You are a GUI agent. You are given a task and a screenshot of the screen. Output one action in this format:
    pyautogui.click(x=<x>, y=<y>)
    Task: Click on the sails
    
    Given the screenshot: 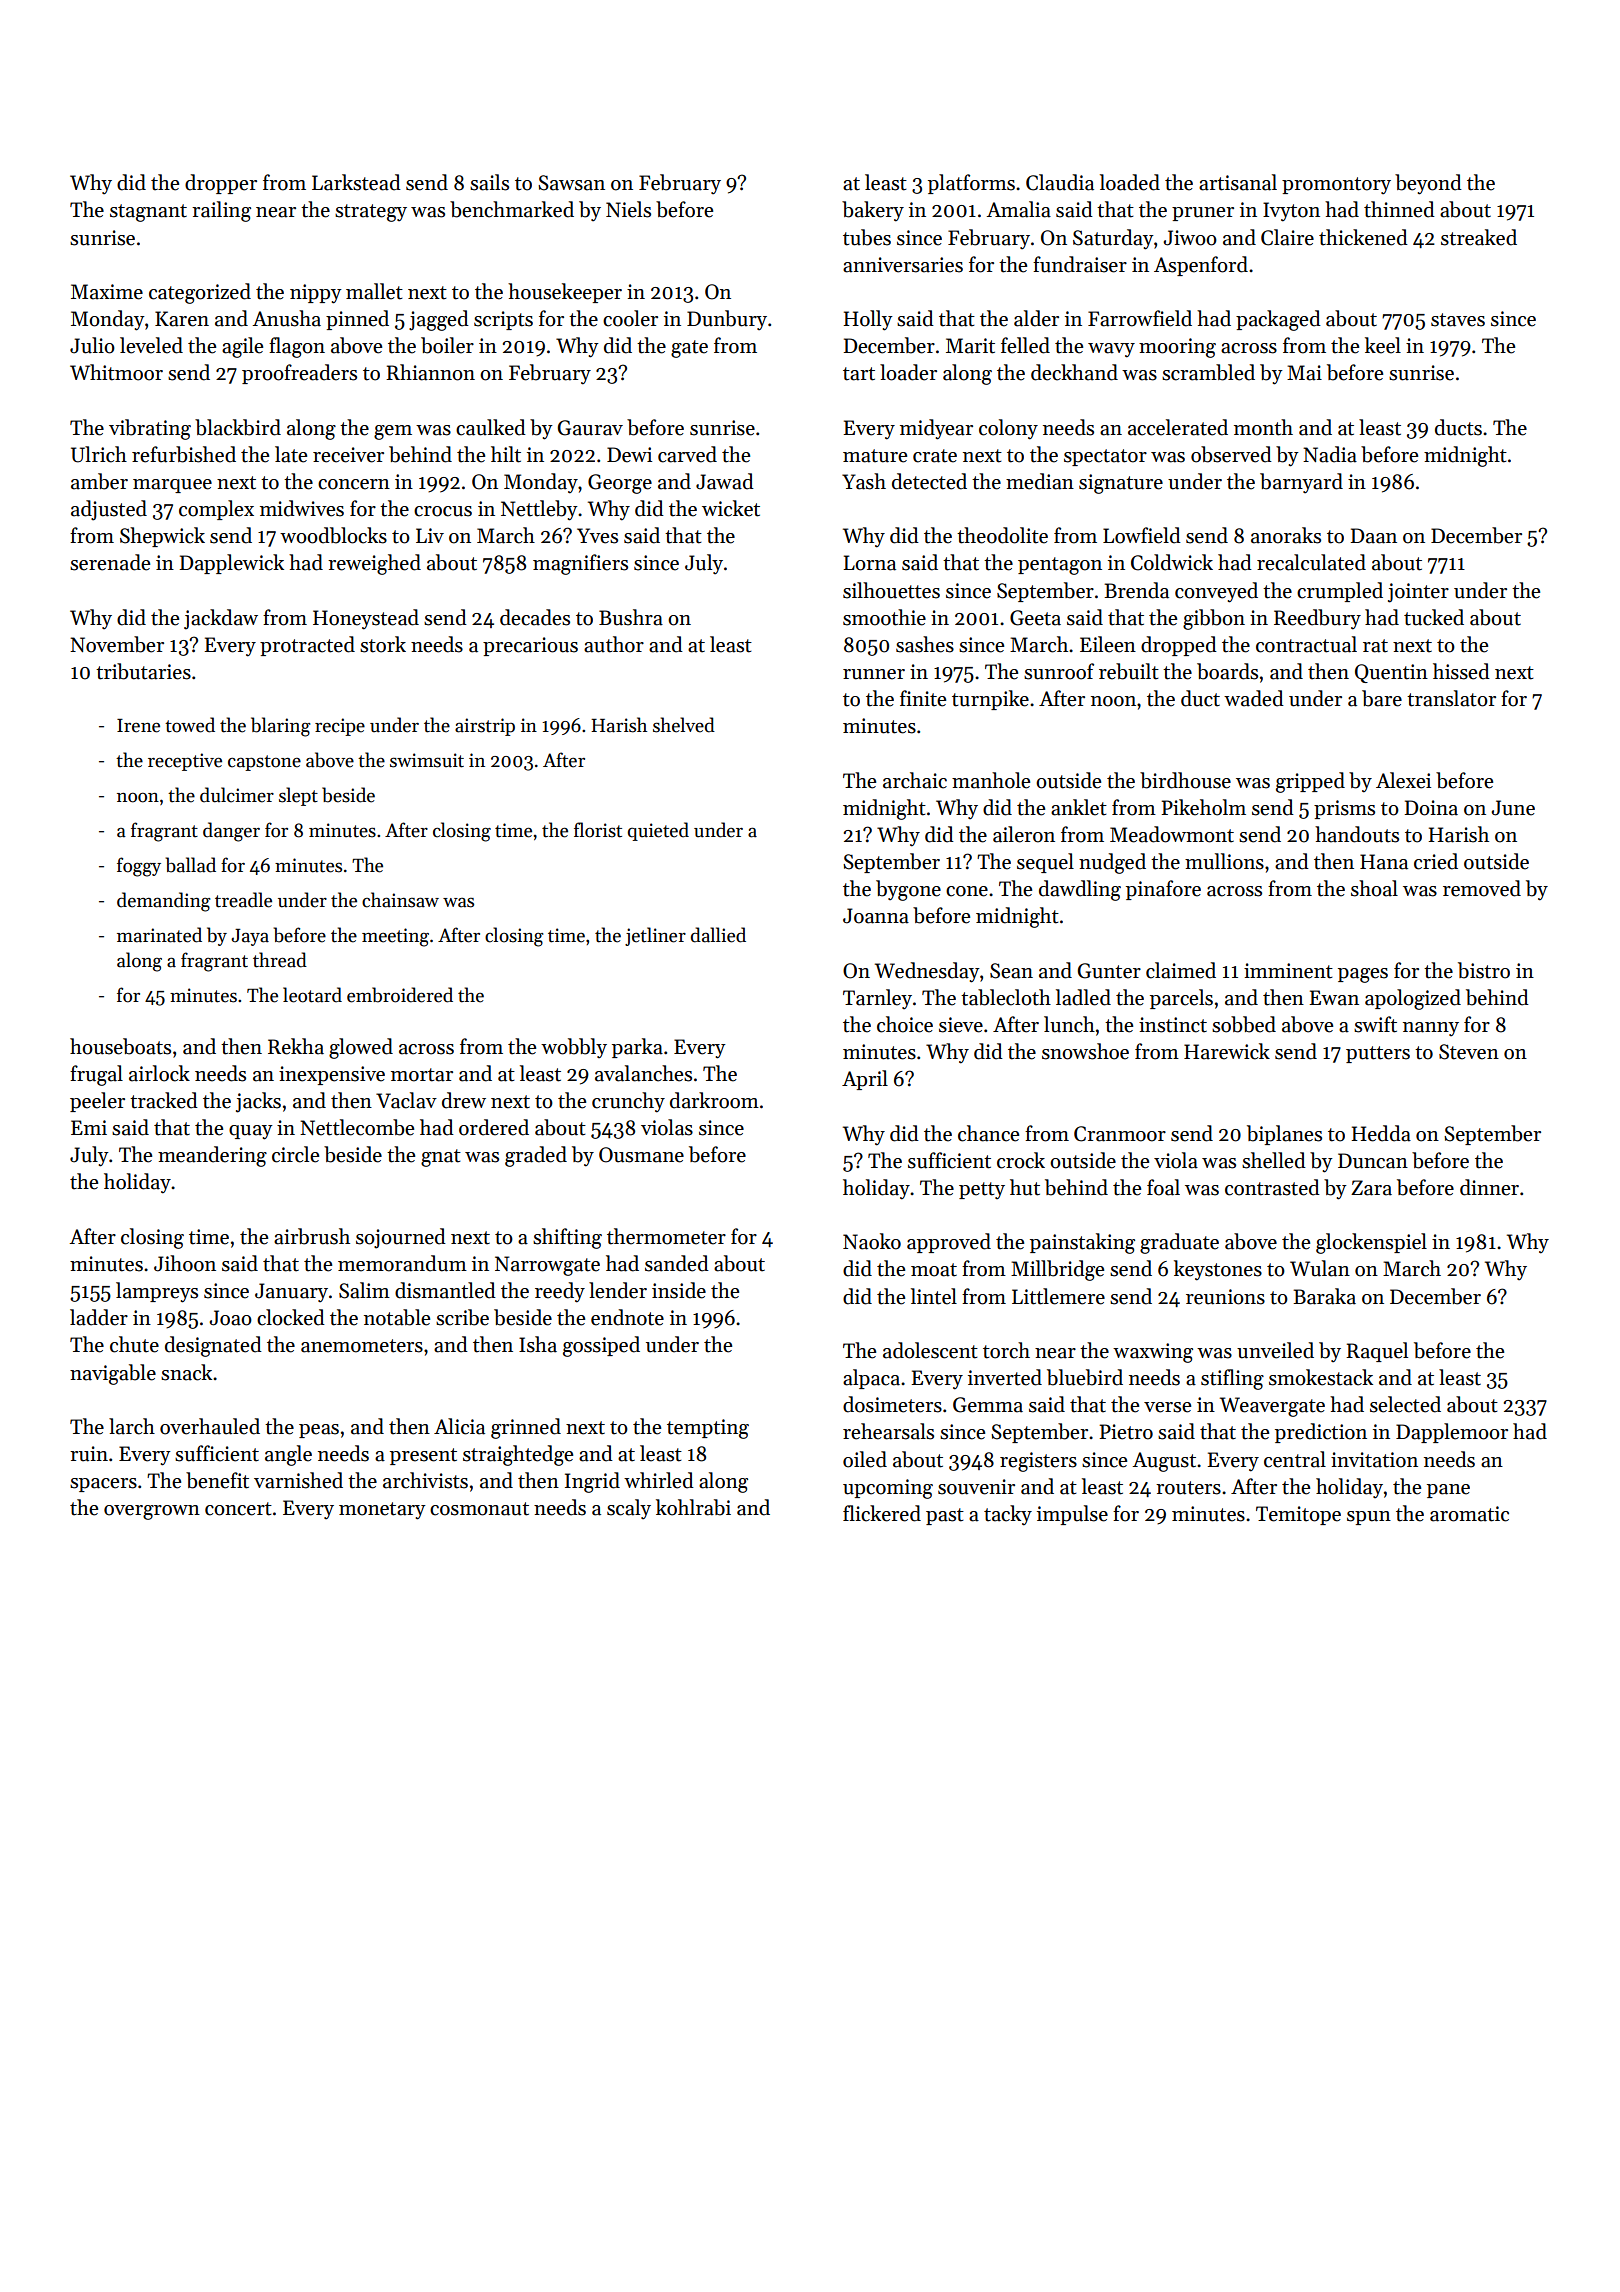 What is the action you would take?
    pyautogui.click(x=489, y=182)
